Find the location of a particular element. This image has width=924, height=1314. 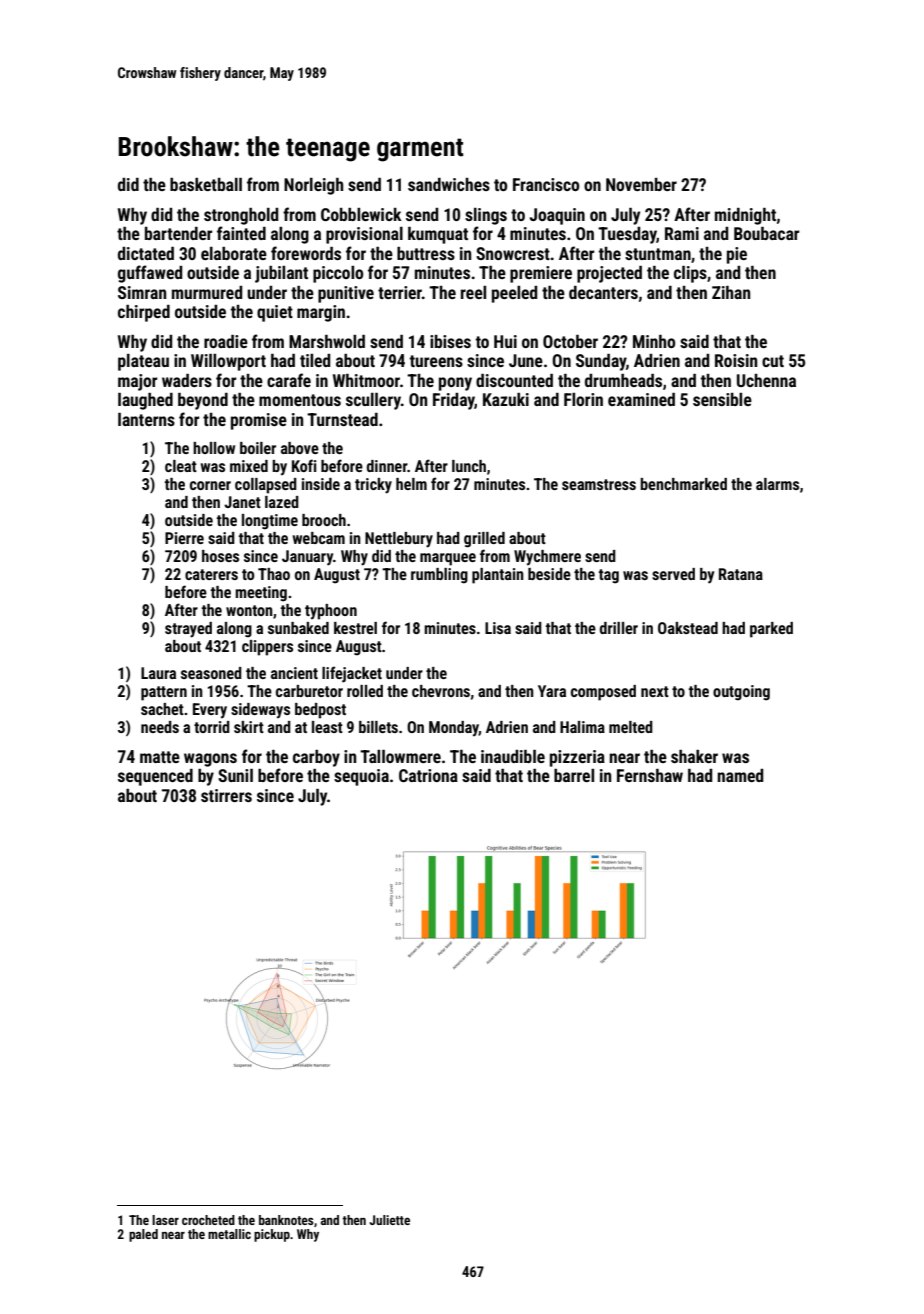

Turnstead is located at coordinates (342, 419).
